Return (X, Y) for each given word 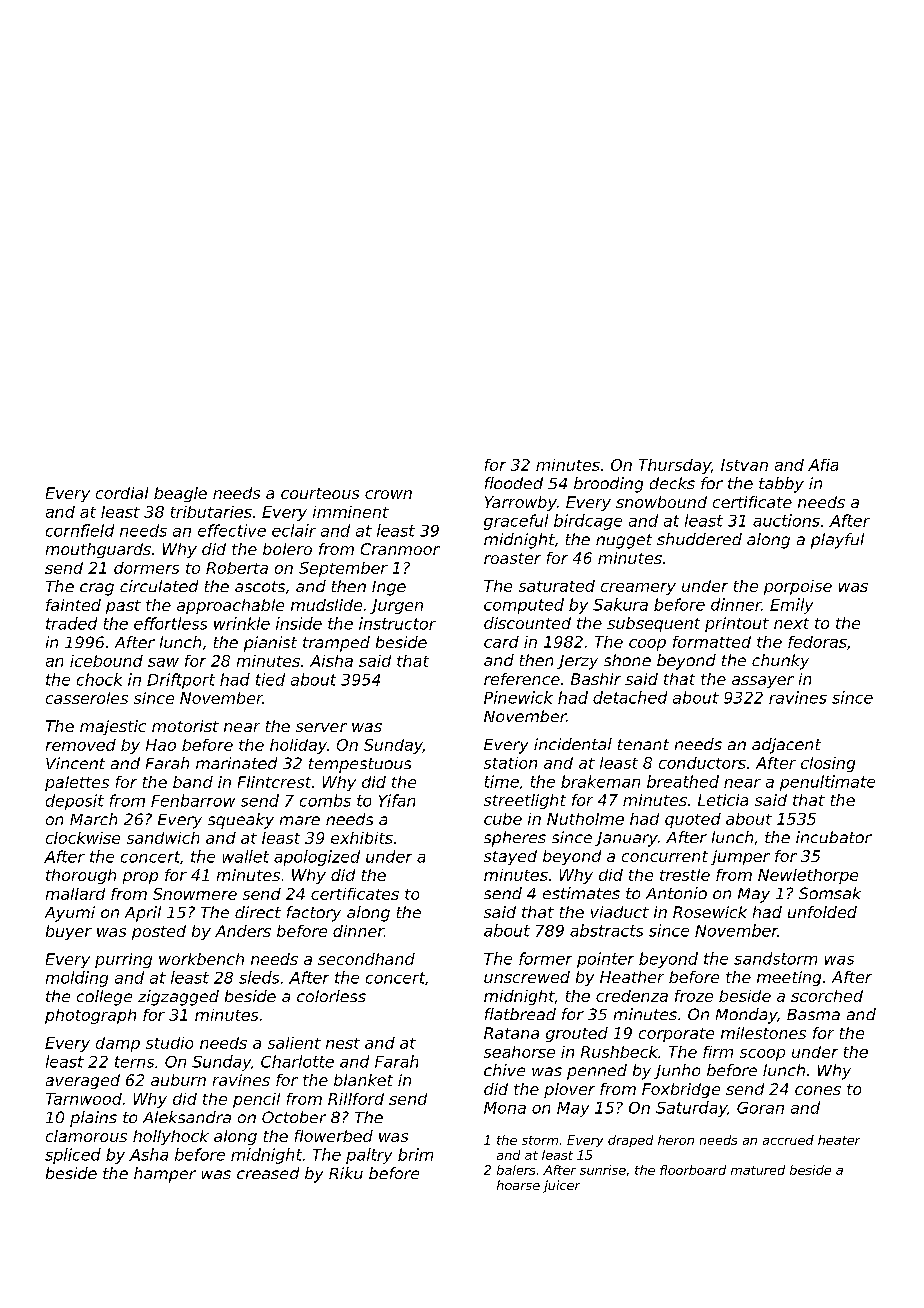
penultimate (827, 783)
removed (81, 745)
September (343, 569)
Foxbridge (681, 1090)
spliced (73, 1156)
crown (388, 494)
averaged (83, 1081)
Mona (505, 1108)
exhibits (362, 838)
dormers (146, 568)
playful (837, 541)
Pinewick (518, 697)
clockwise (83, 838)
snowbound (661, 502)
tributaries (211, 512)
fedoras (817, 642)
